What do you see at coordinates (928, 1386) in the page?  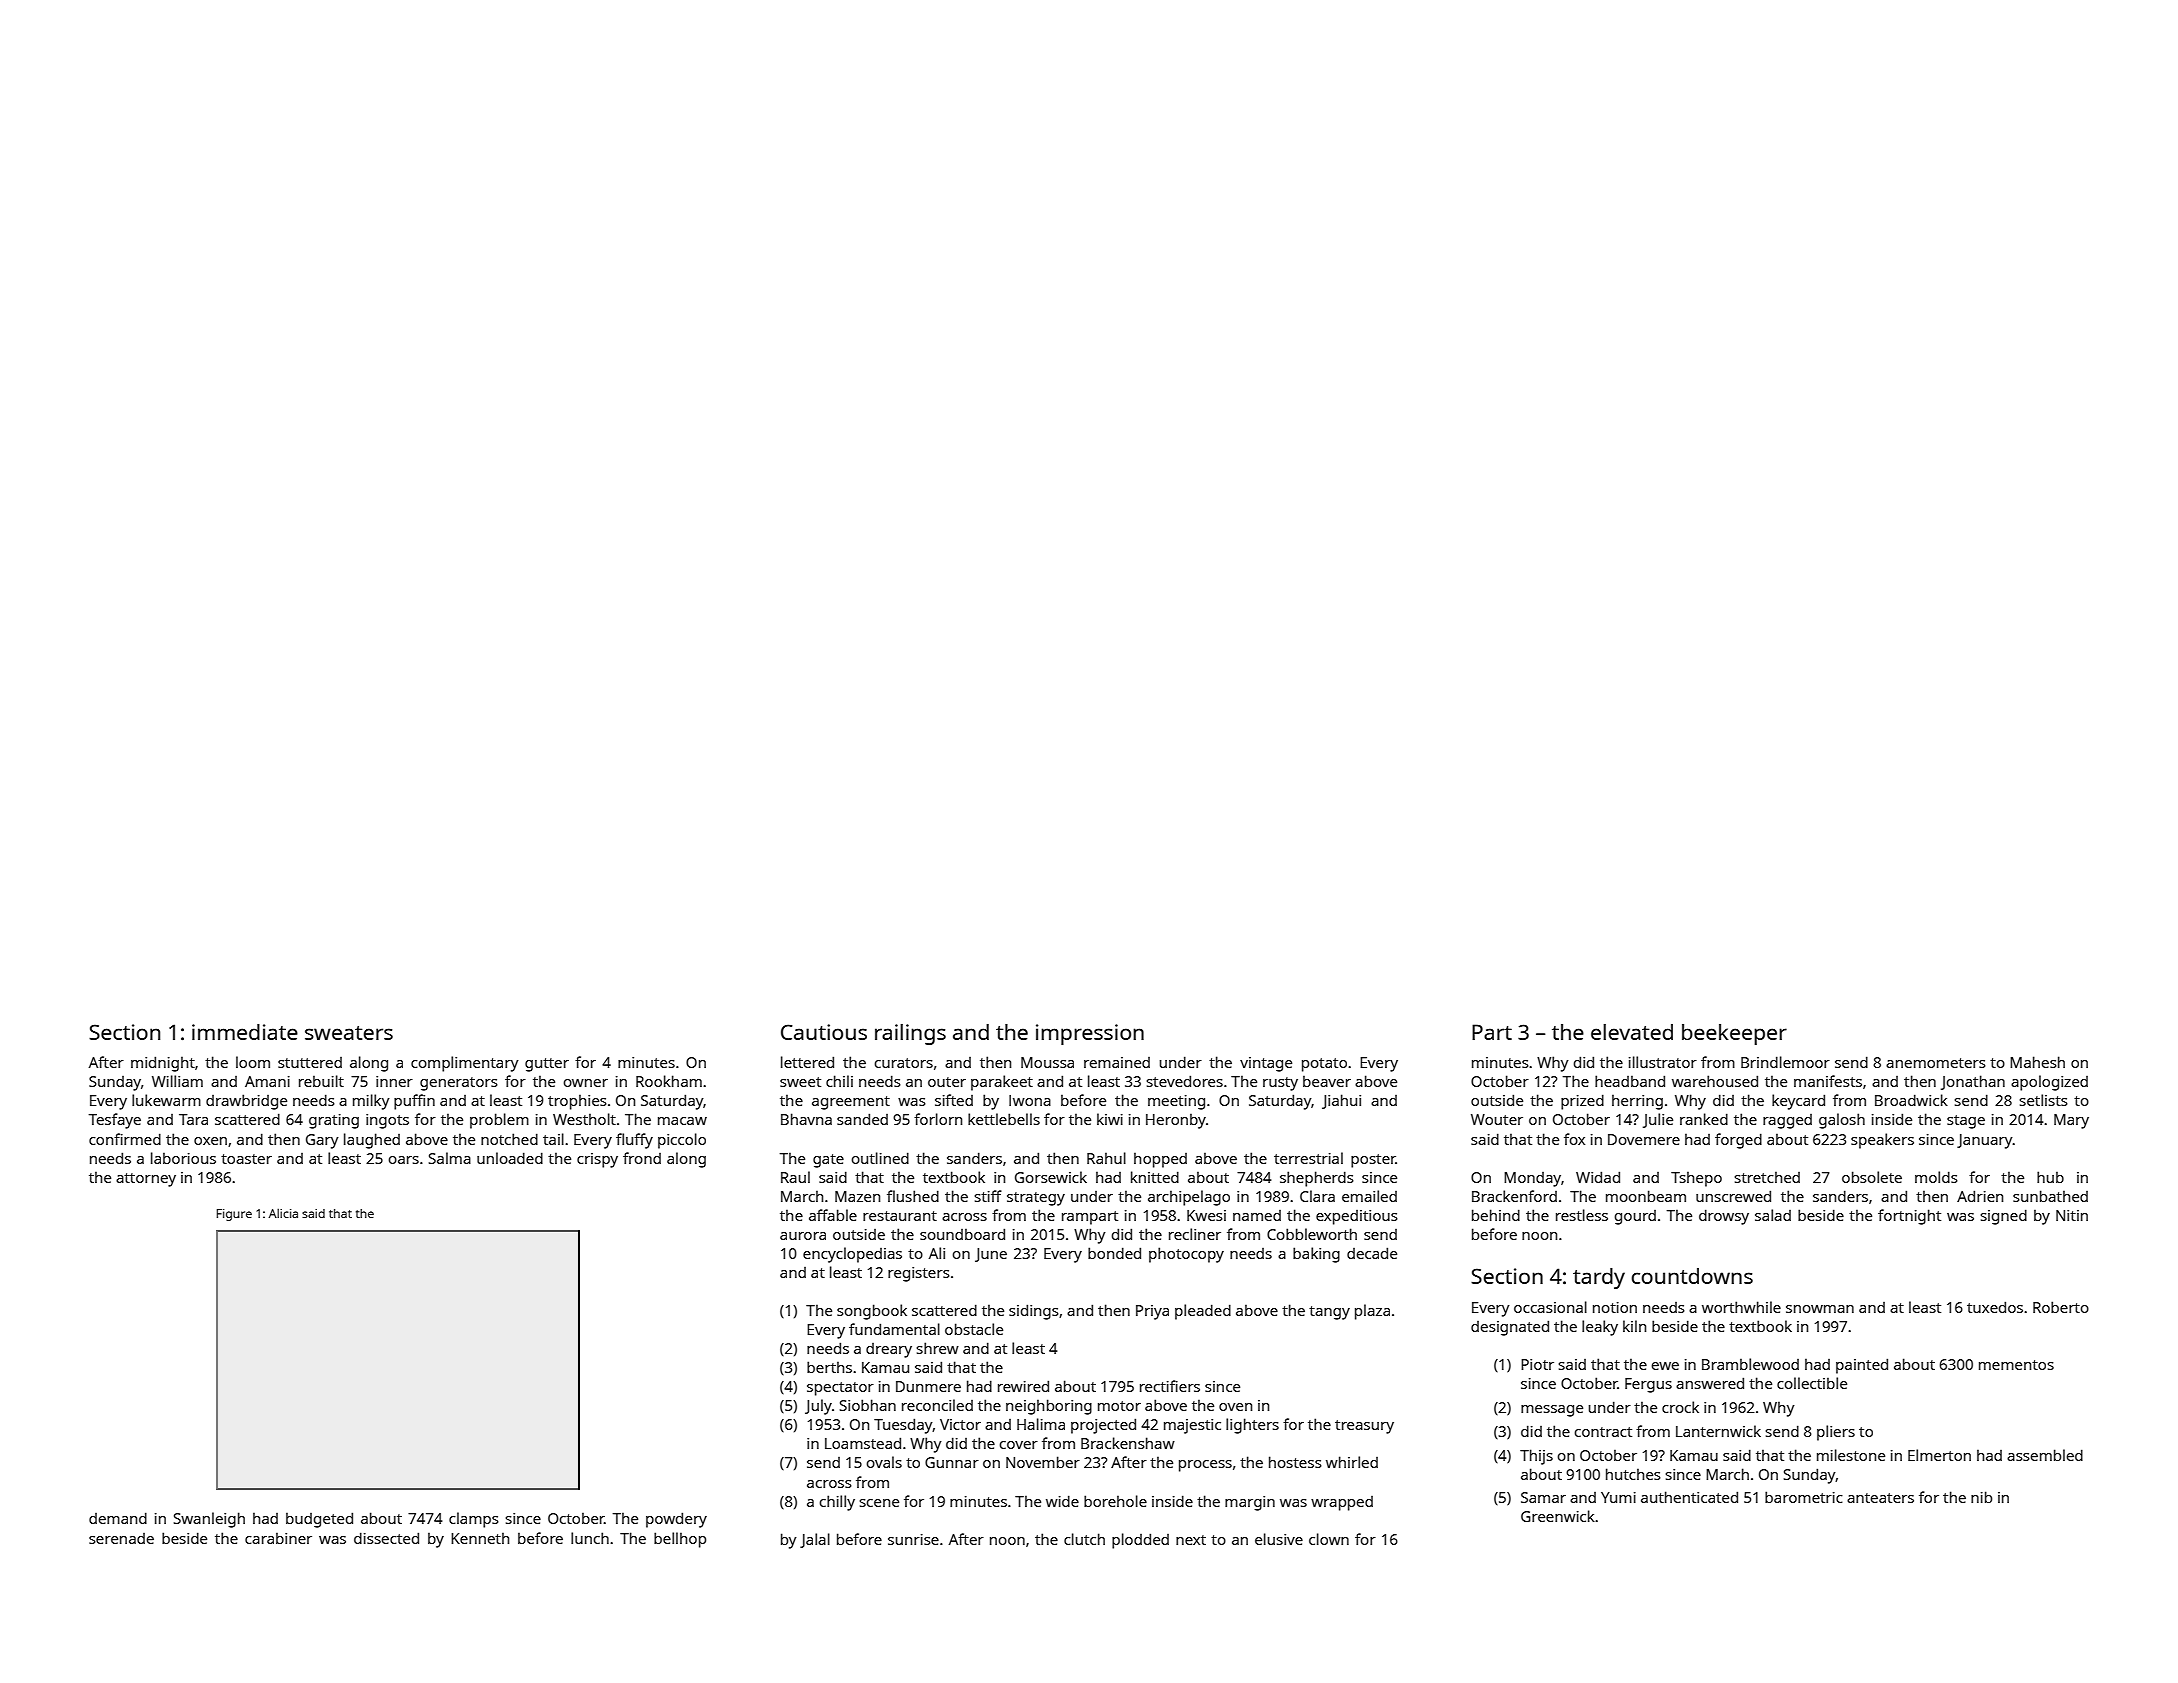 I see `Dunmere` at bounding box center [928, 1386].
